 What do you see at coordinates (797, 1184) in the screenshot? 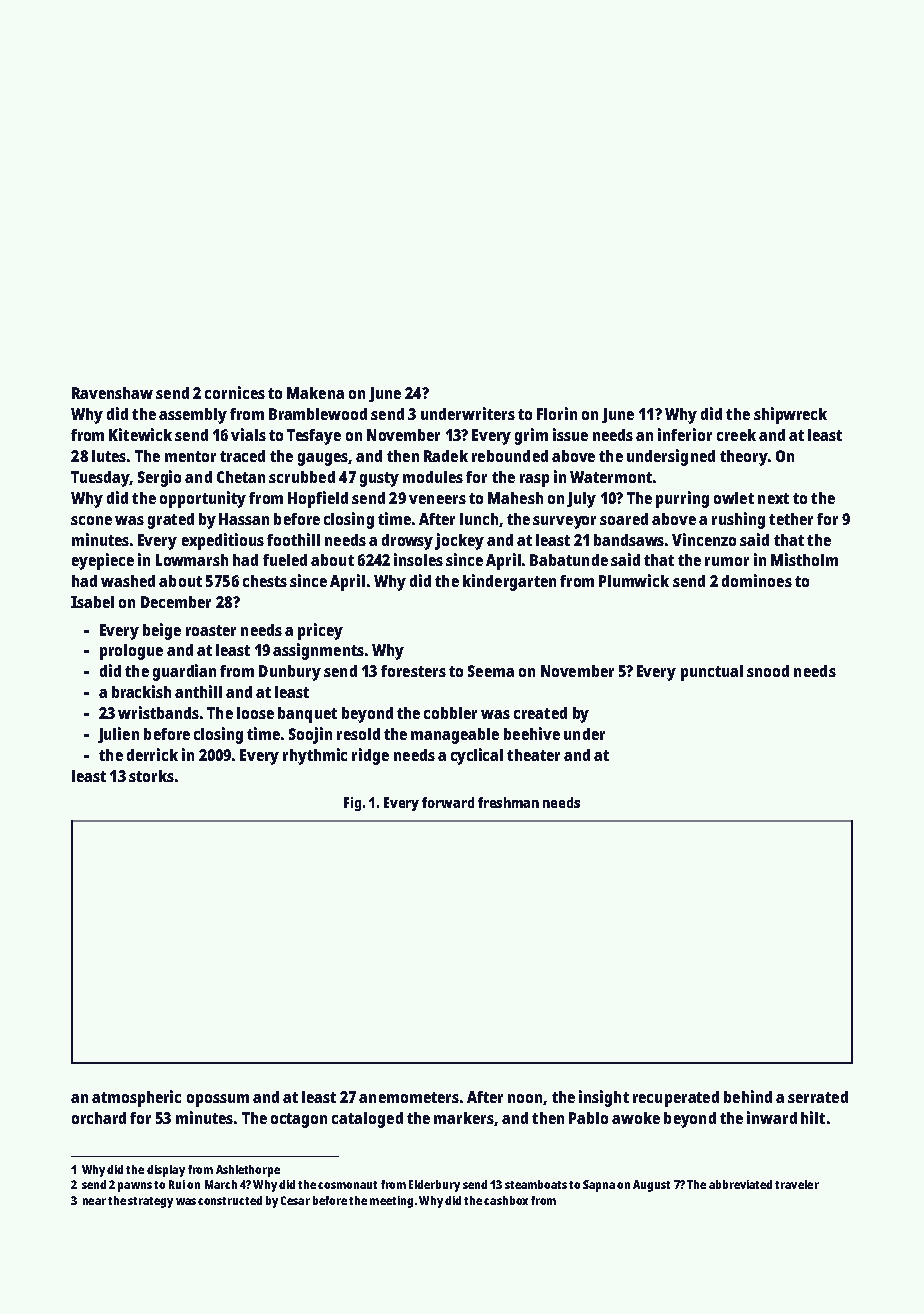
I see `traveler` at bounding box center [797, 1184].
